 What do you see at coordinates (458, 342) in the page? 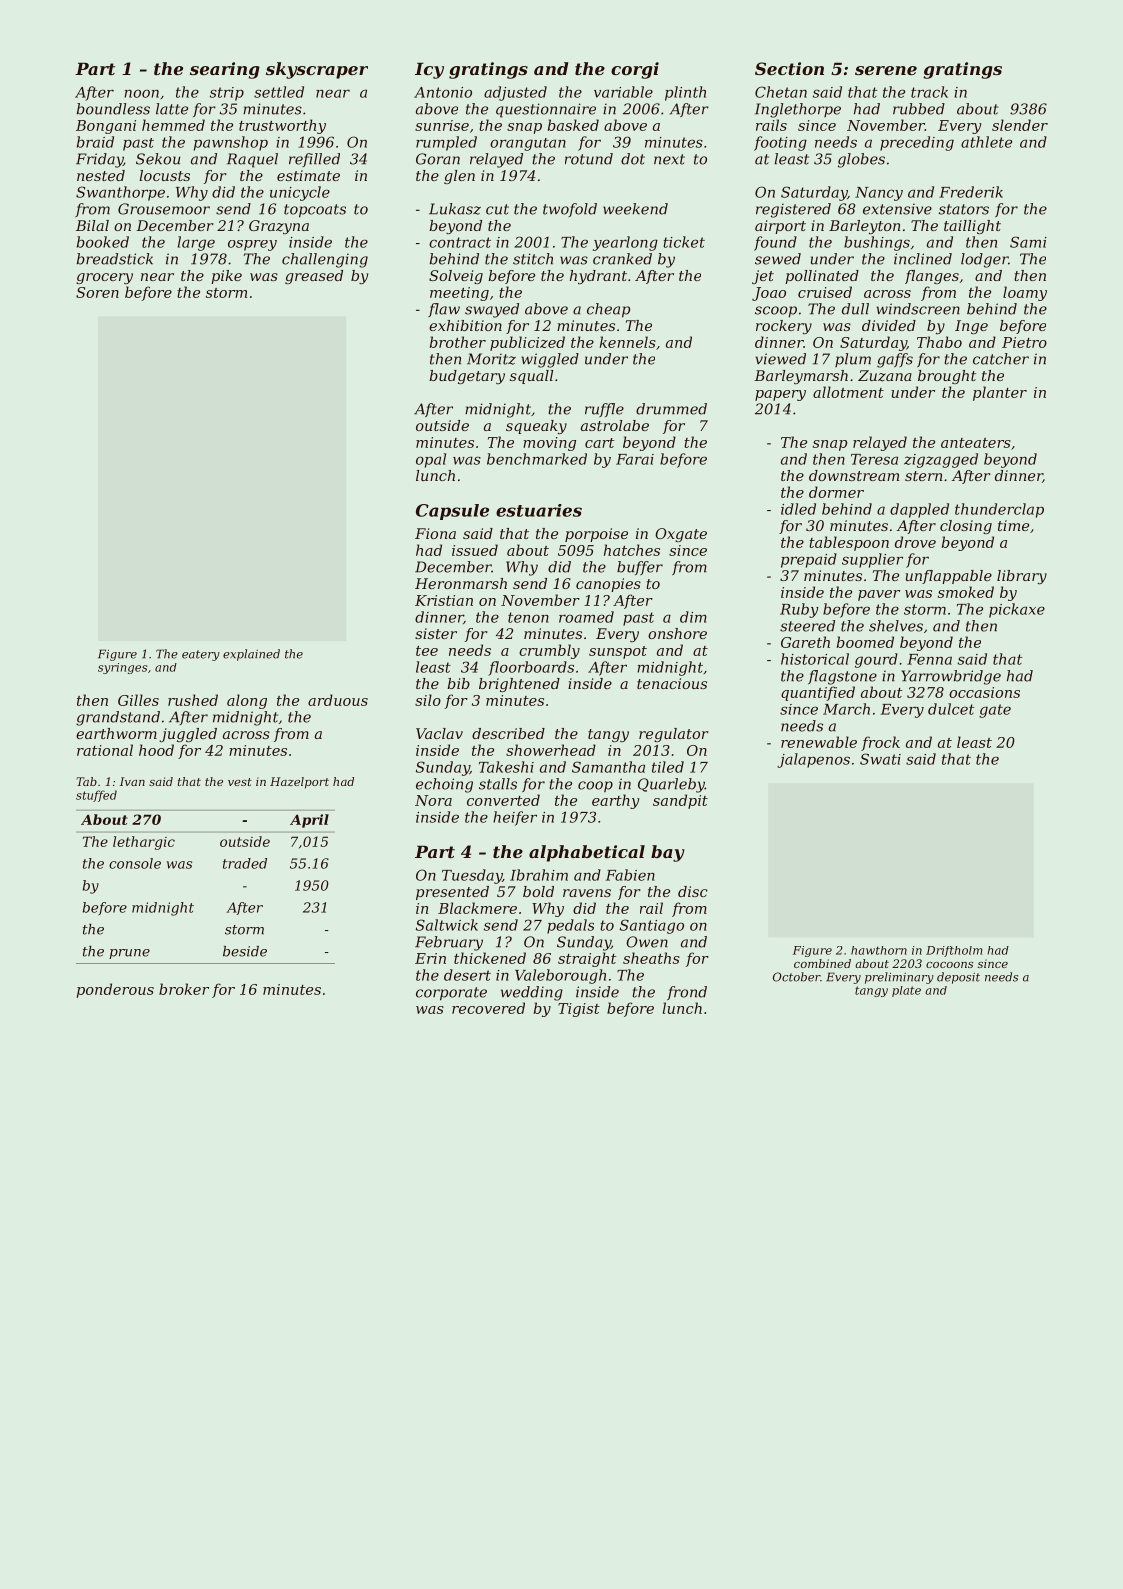
I see `brother` at bounding box center [458, 342].
